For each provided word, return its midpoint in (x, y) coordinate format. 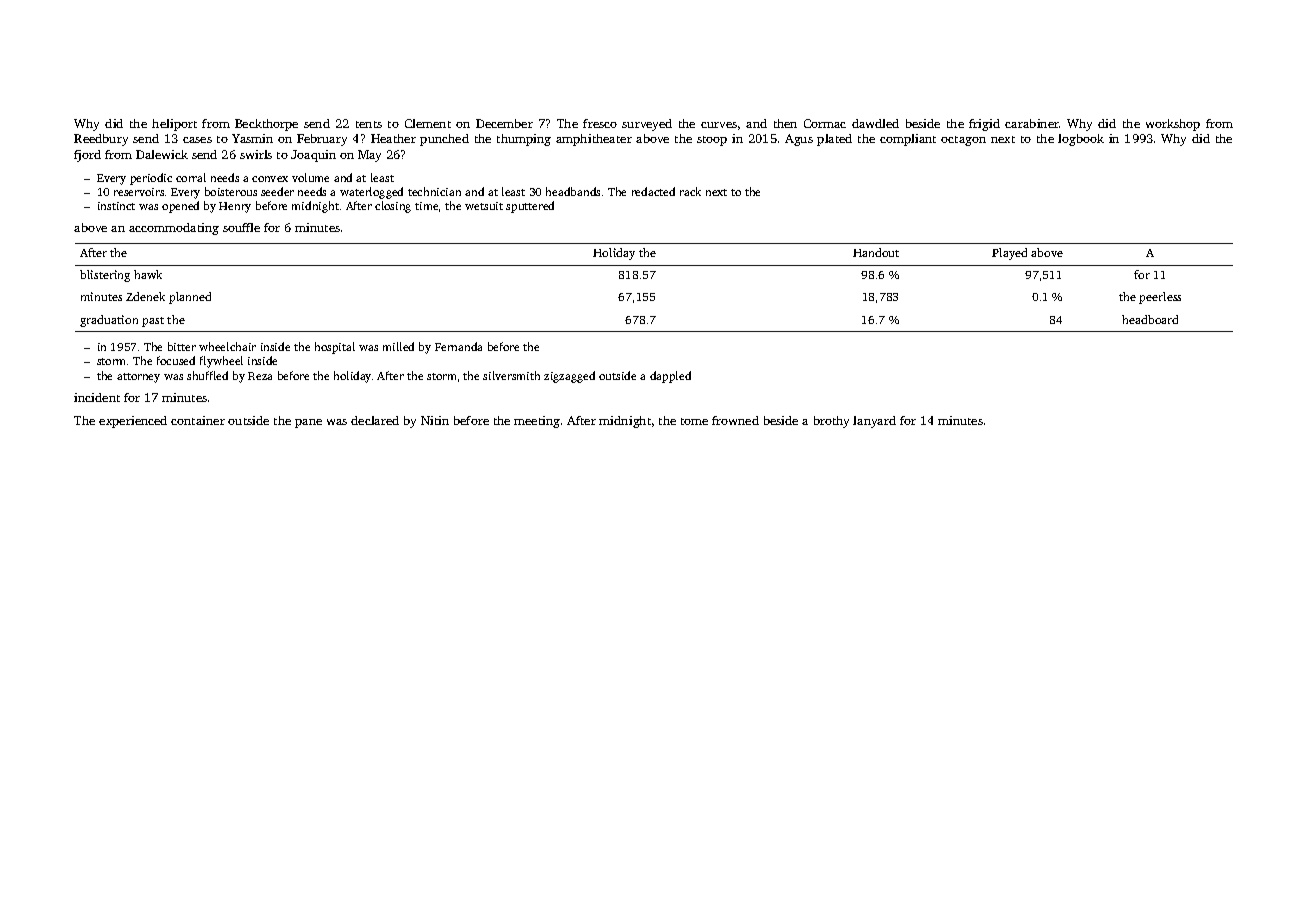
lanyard (874, 422)
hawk (148, 274)
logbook (1081, 140)
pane (308, 423)
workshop (1173, 125)
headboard (1150, 319)
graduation (109, 321)
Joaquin (313, 156)
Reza (260, 376)
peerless (1160, 298)
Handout (876, 252)
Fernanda (458, 346)
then (785, 123)
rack (690, 191)
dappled (670, 377)
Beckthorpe (266, 125)
